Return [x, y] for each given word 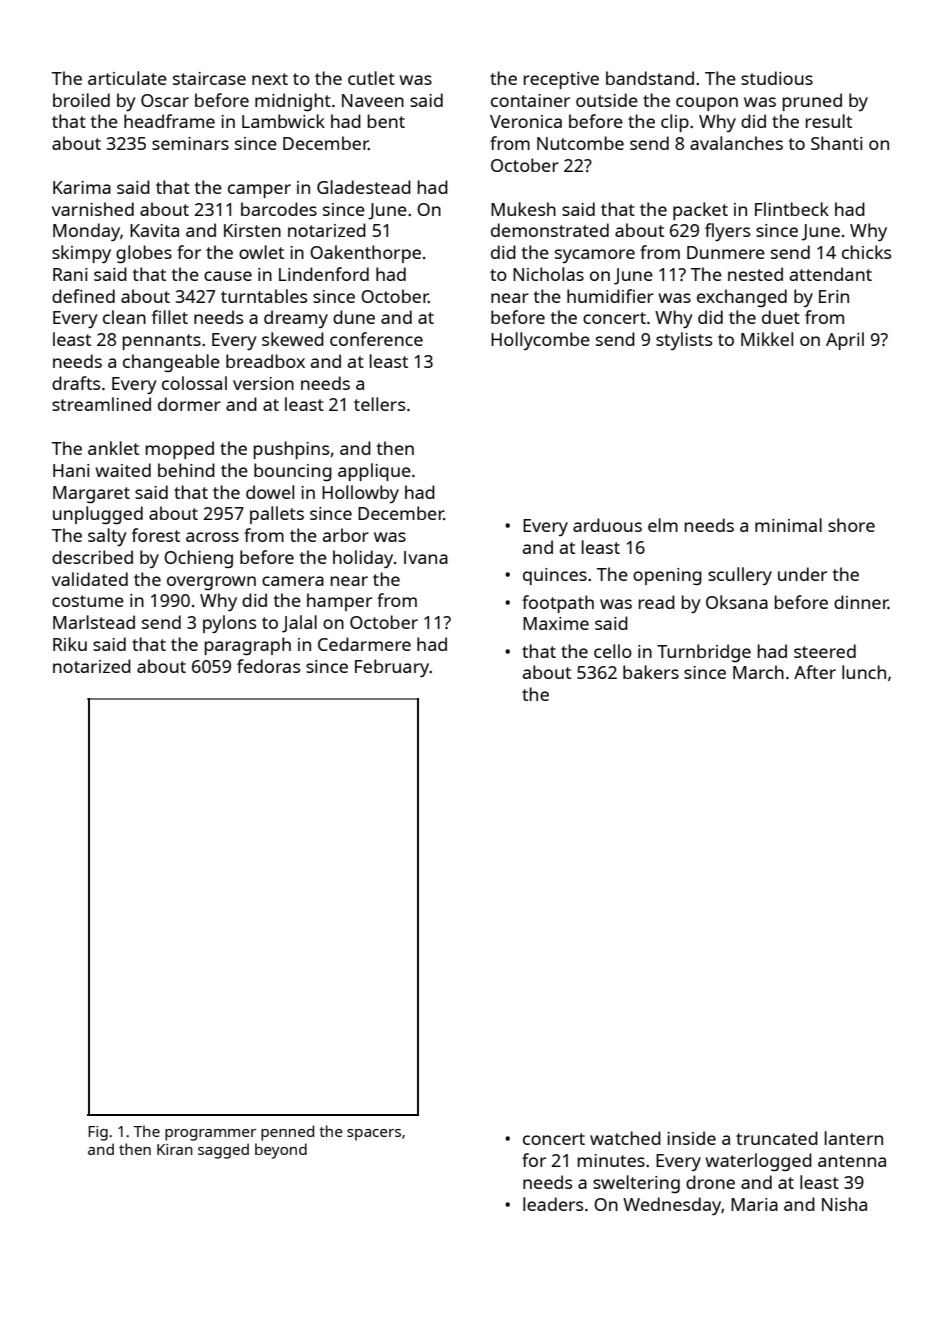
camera [293, 581]
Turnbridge [704, 653]
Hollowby [360, 494]
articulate [127, 78]
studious [777, 78]
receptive [561, 80]
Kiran [175, 1149]
